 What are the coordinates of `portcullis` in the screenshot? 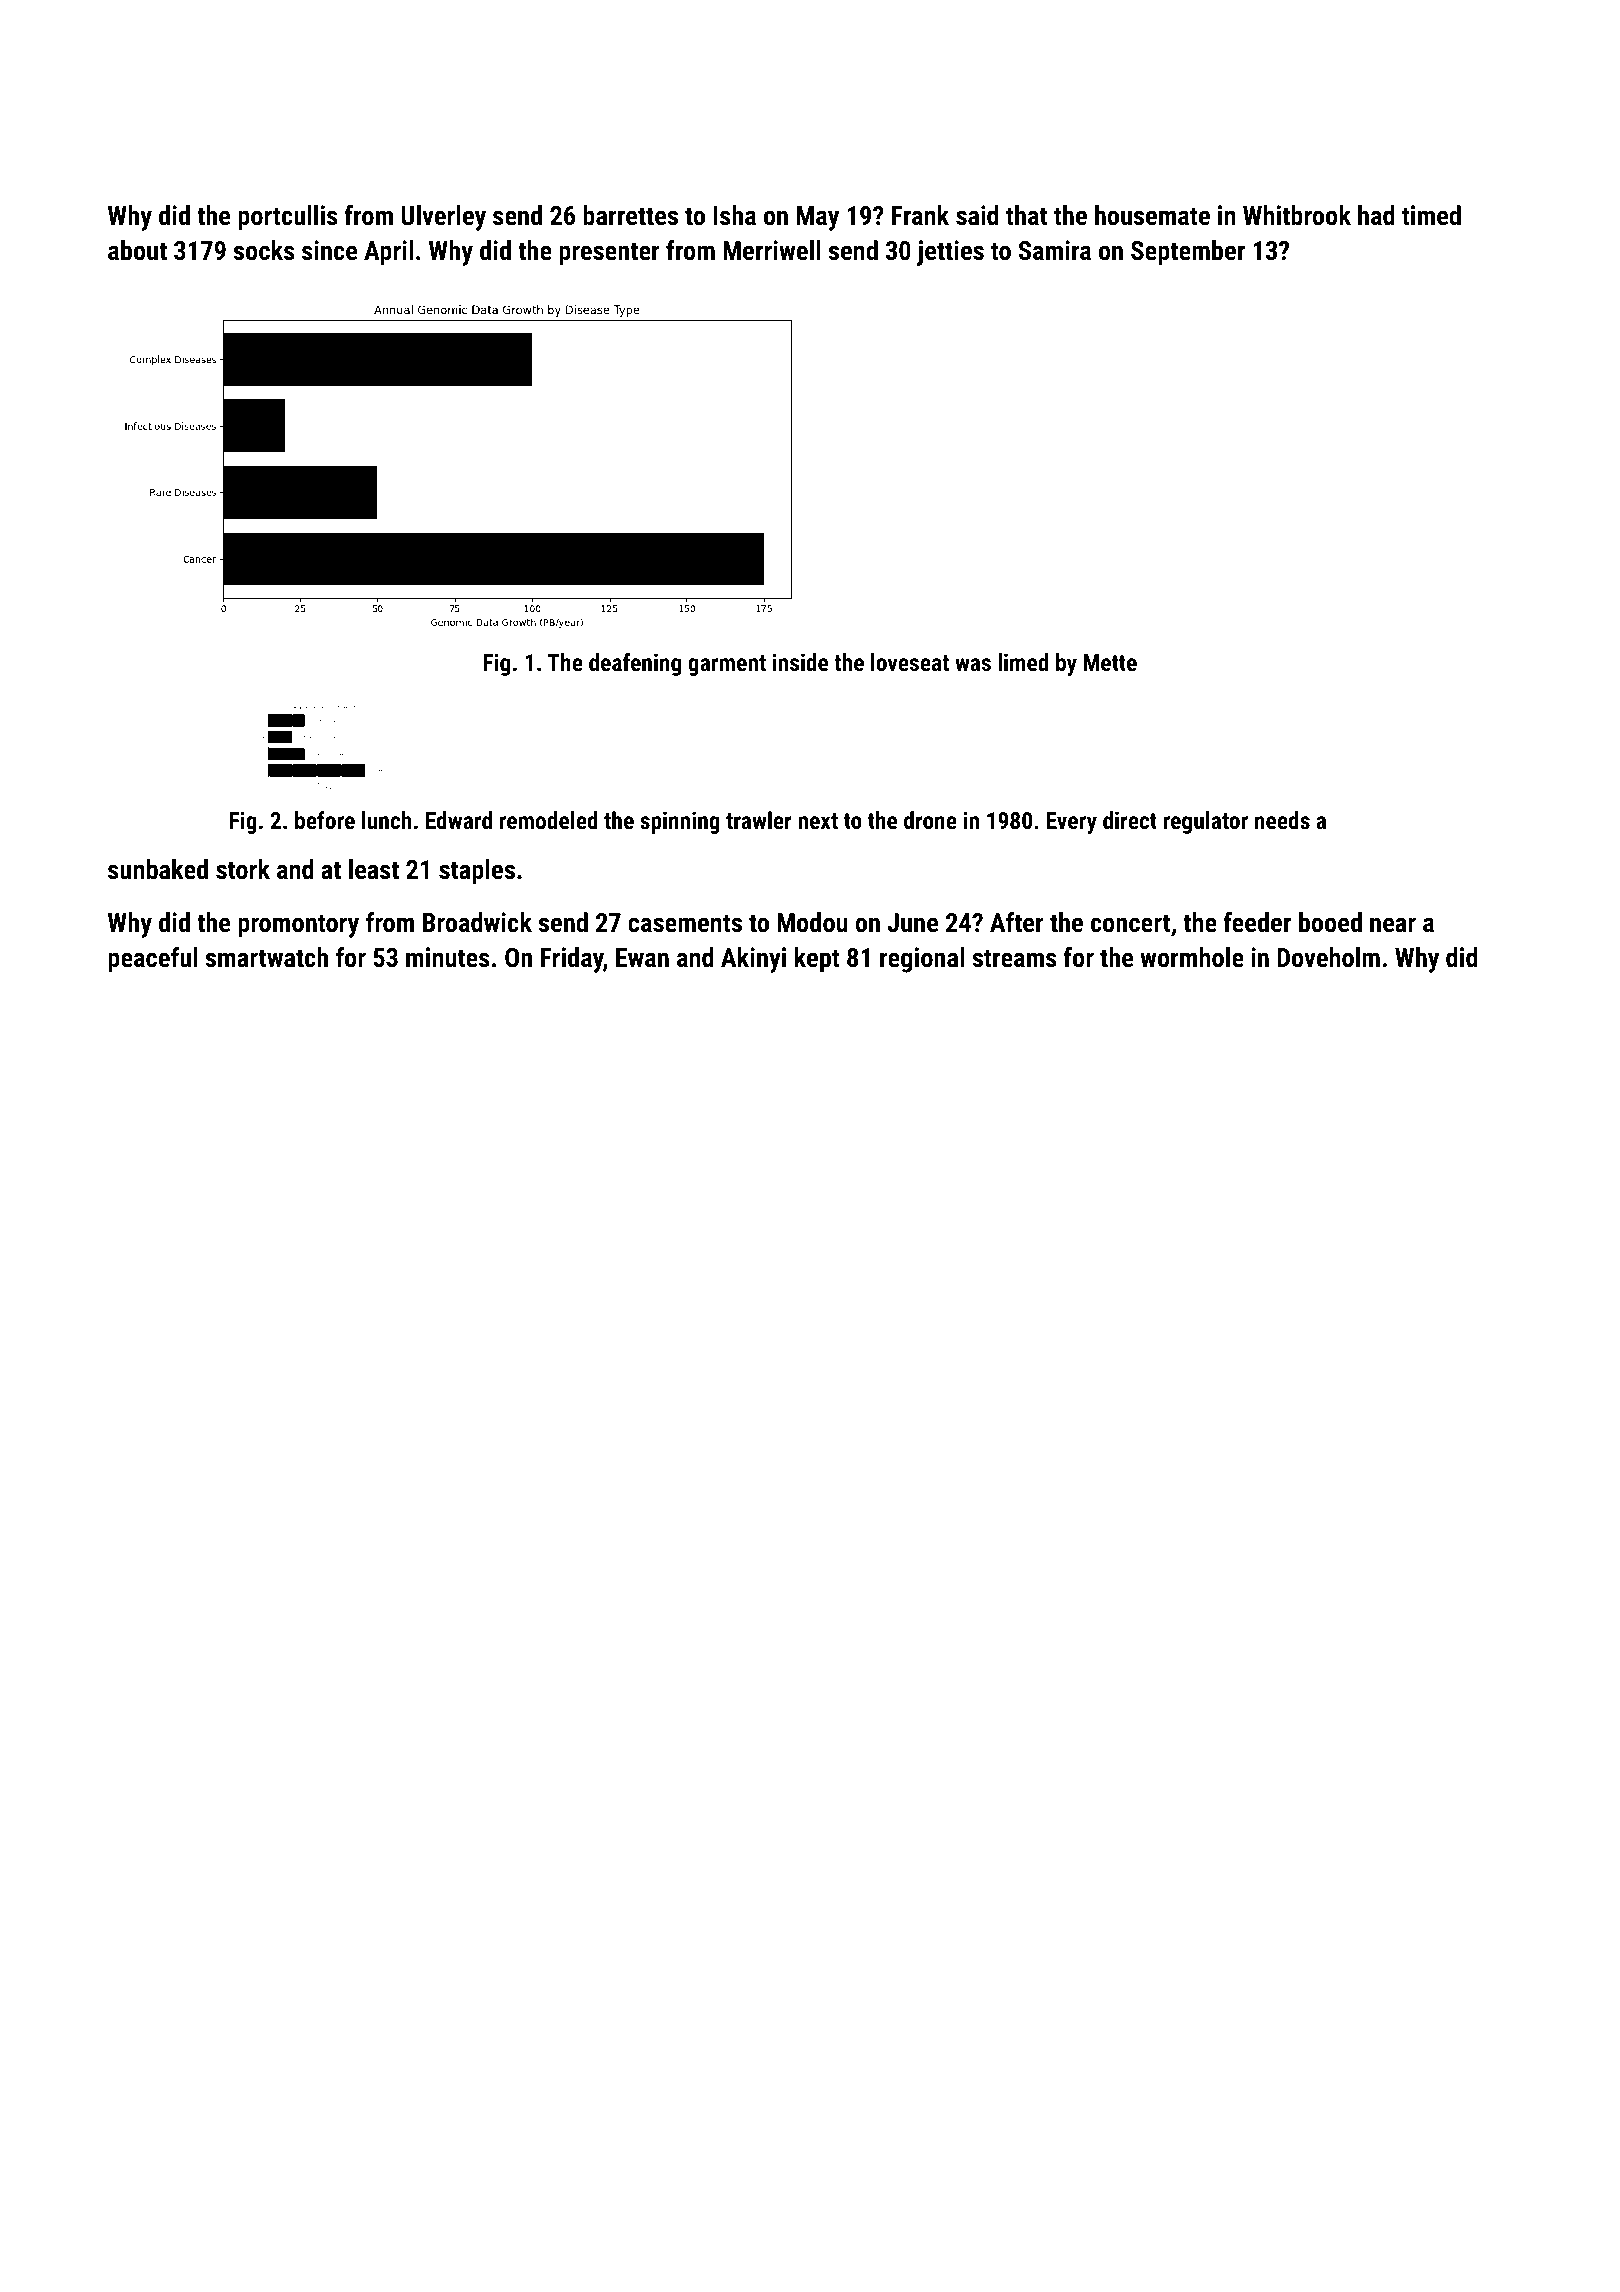 It's located at (288, 218).
